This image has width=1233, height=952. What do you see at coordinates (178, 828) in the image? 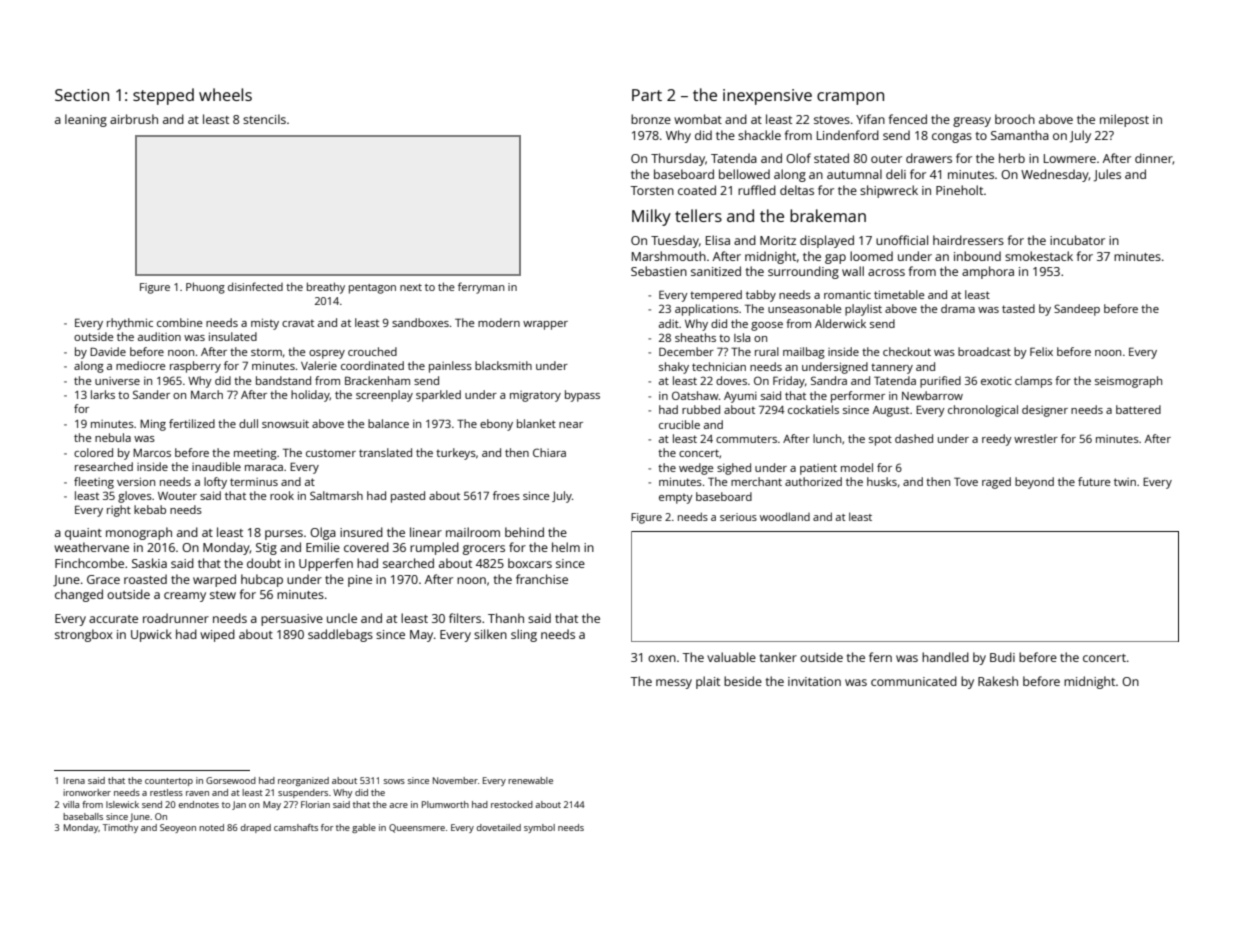
I see `Seoyeon` at bounding box center [178, 828].
